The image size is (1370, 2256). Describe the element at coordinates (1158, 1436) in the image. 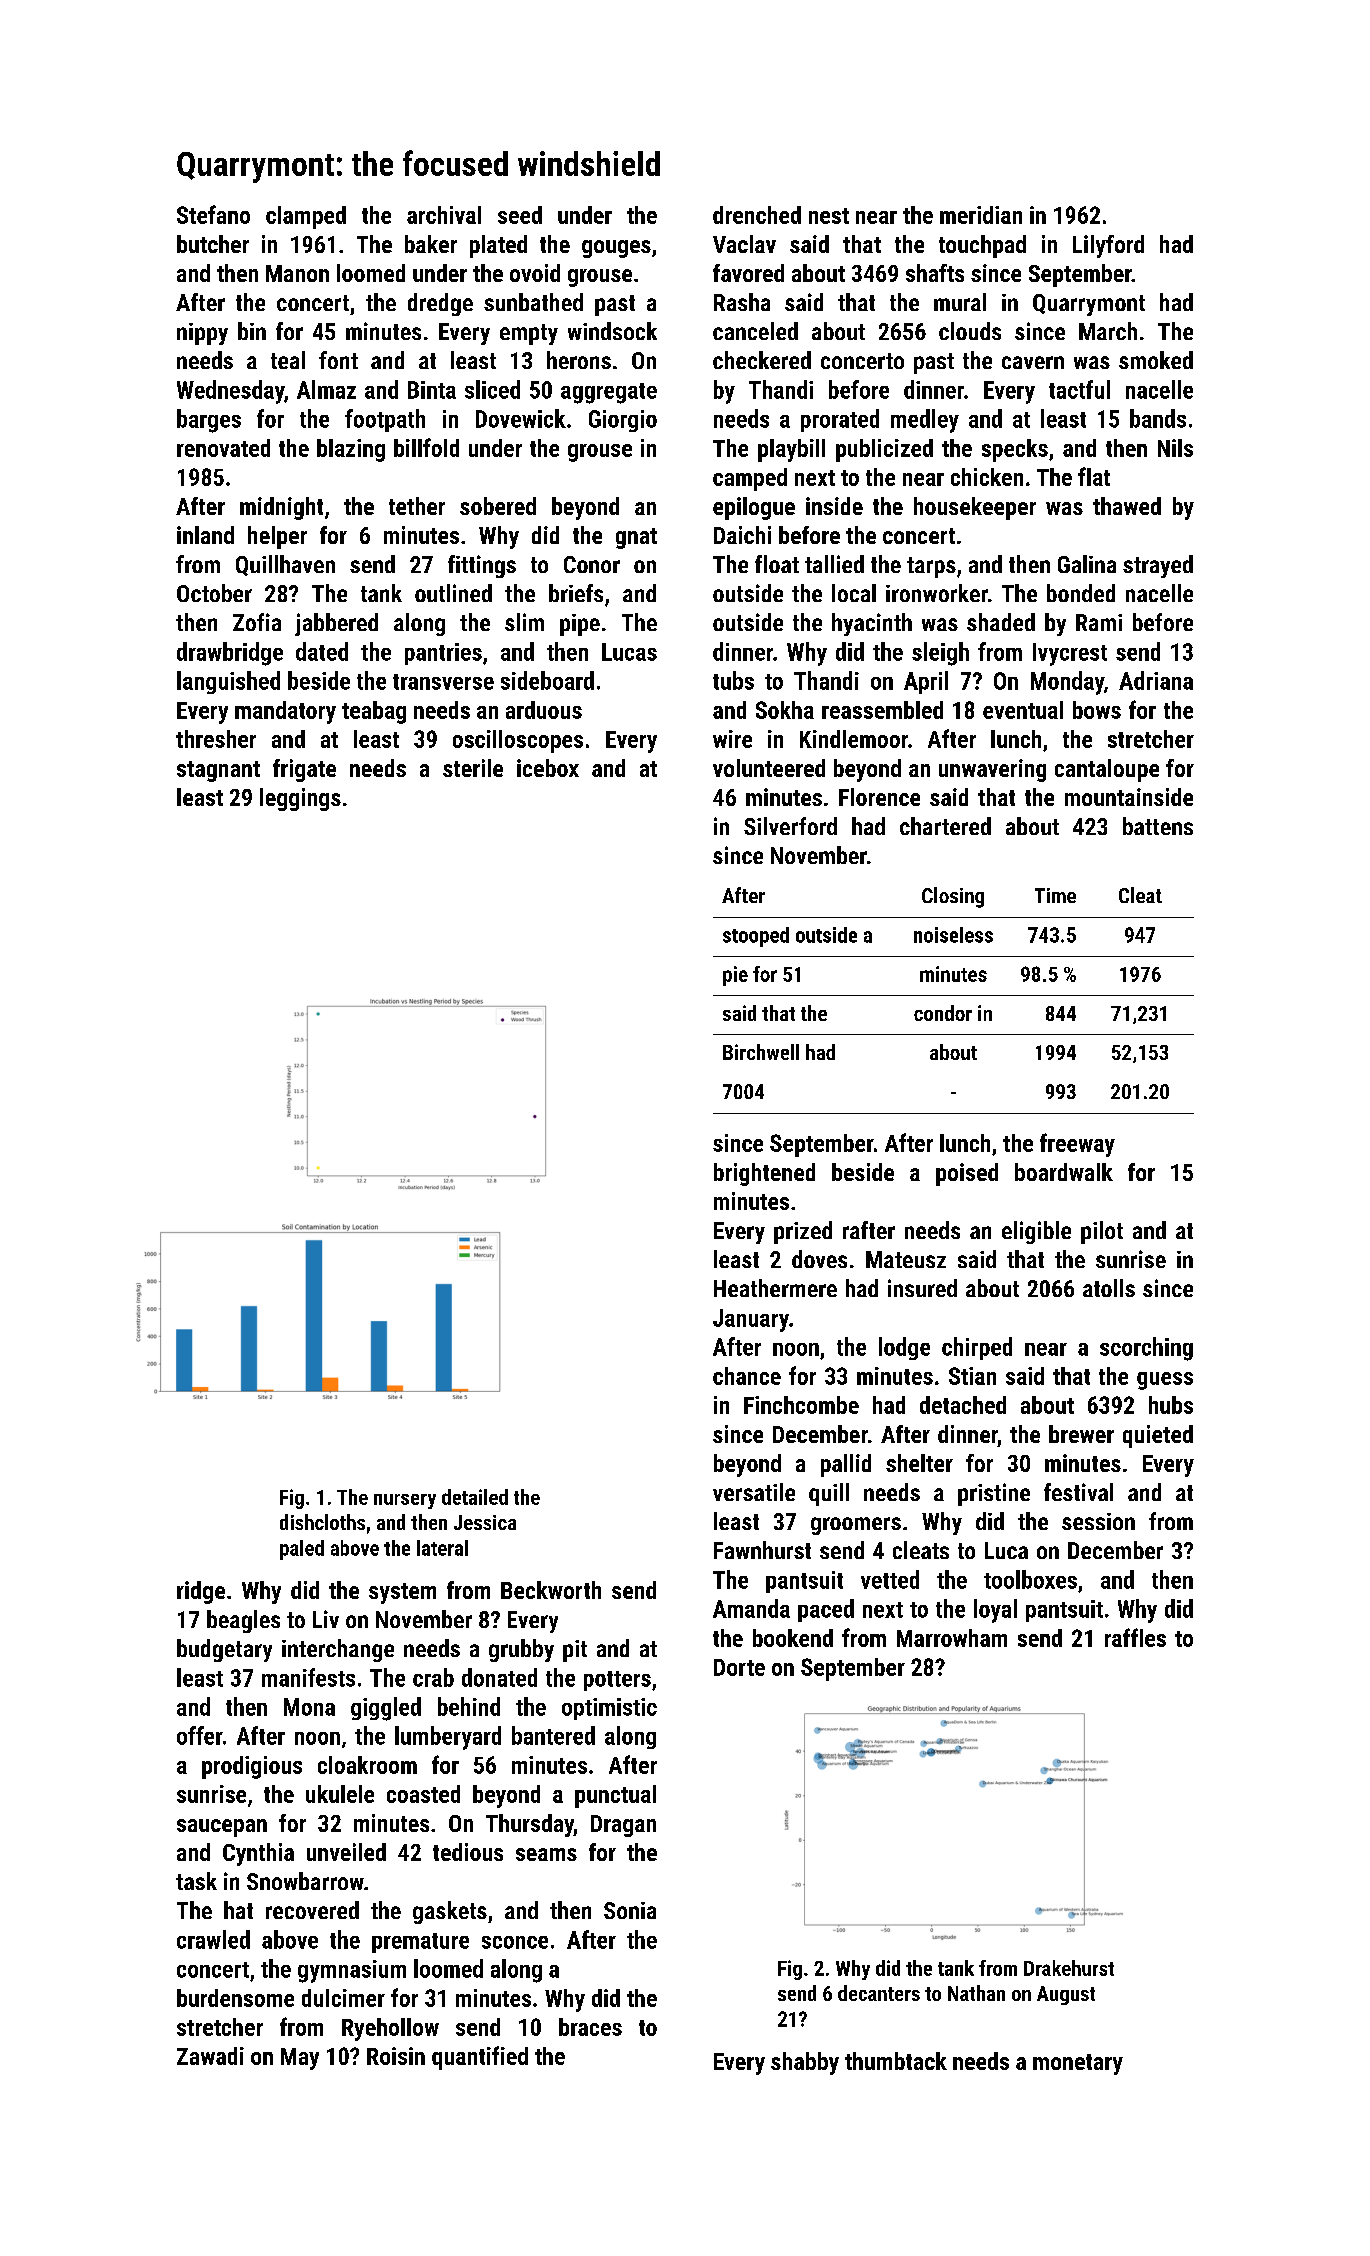

I see `quieted` at that location.
